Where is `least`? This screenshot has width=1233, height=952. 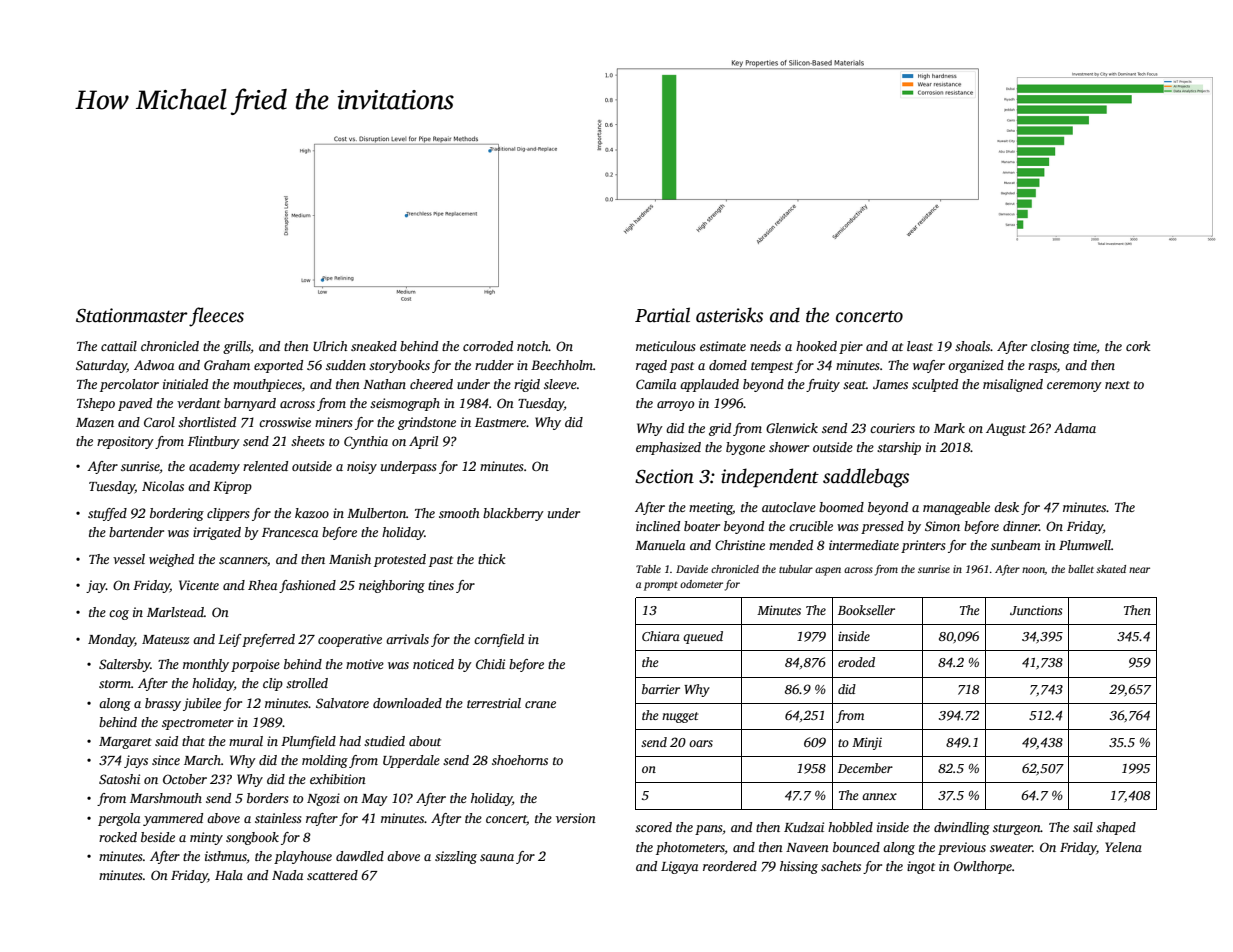 least is located at coordinates (920, 346).
